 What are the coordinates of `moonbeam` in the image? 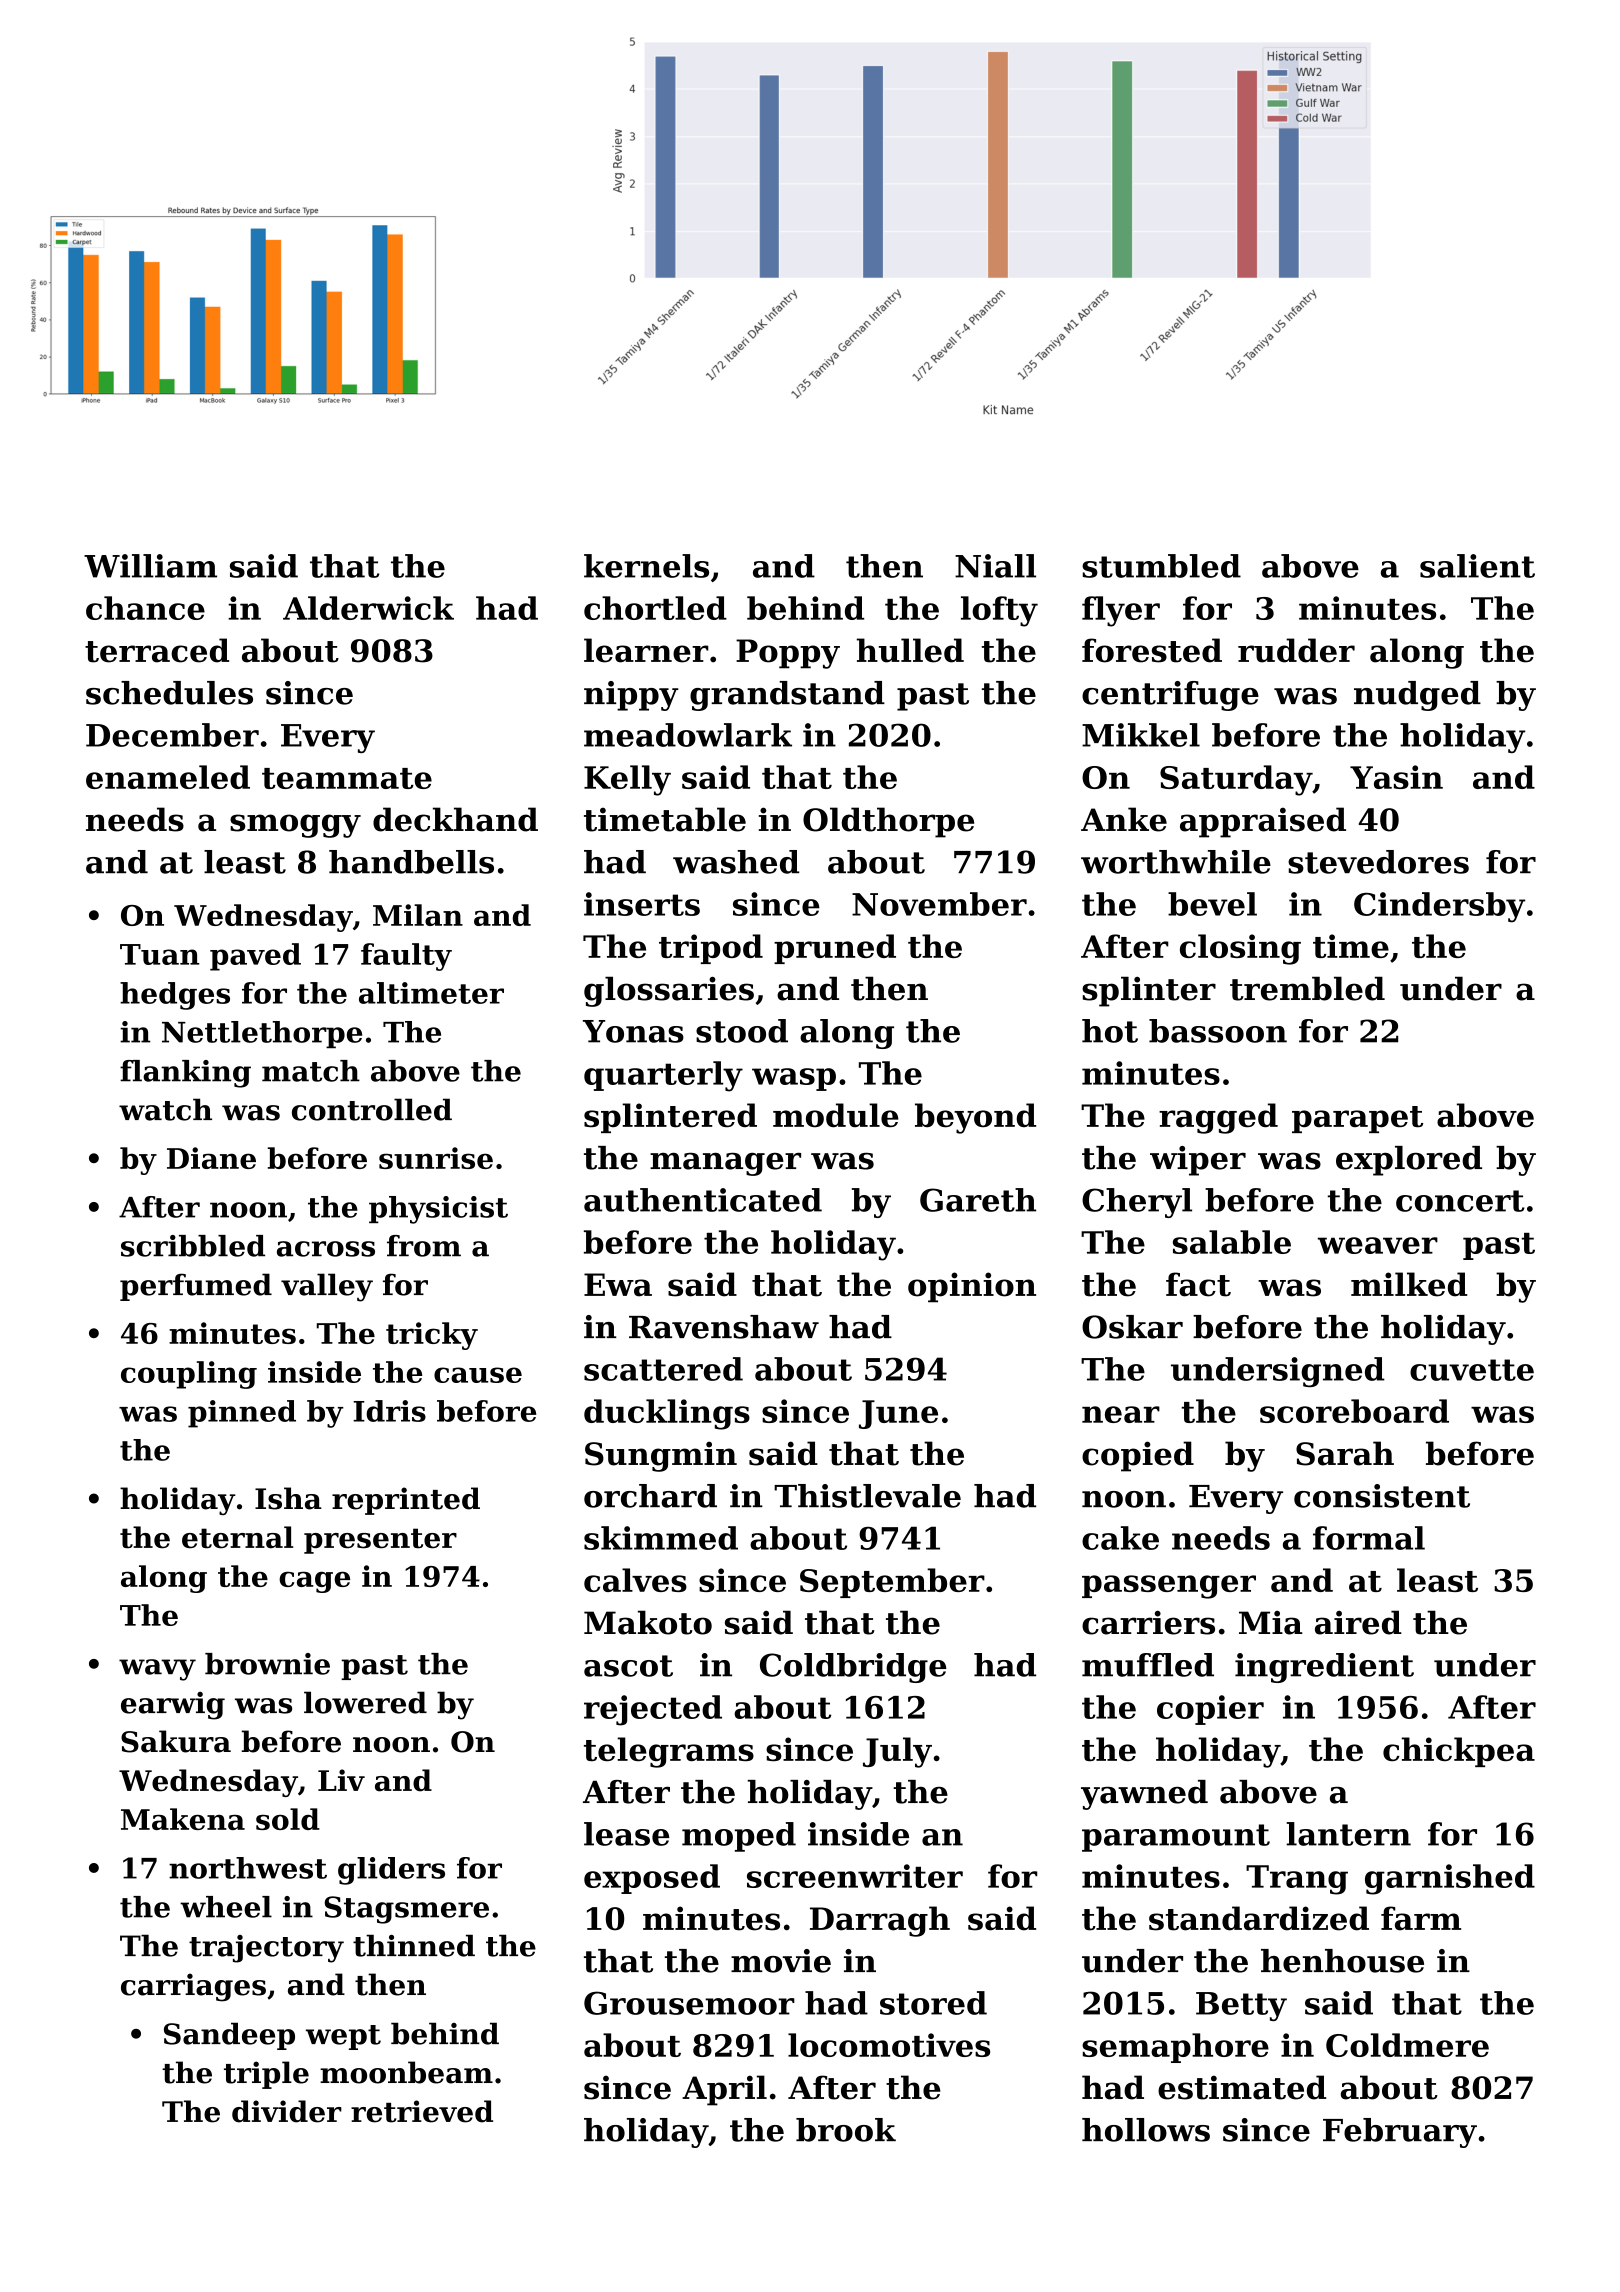 It's located at (406, 2072).
